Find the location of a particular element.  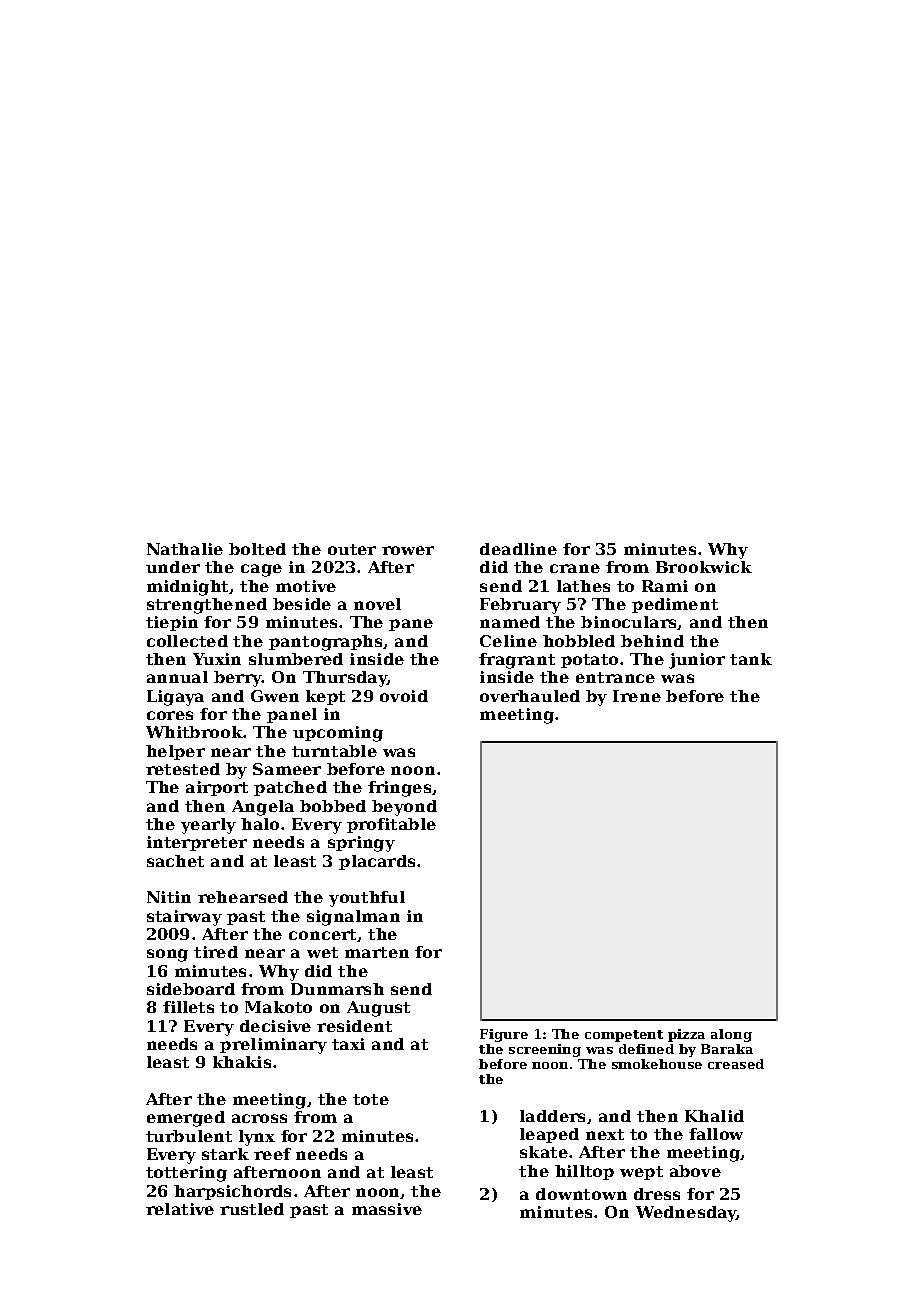

beyond is located at coordinates (404, 808).
